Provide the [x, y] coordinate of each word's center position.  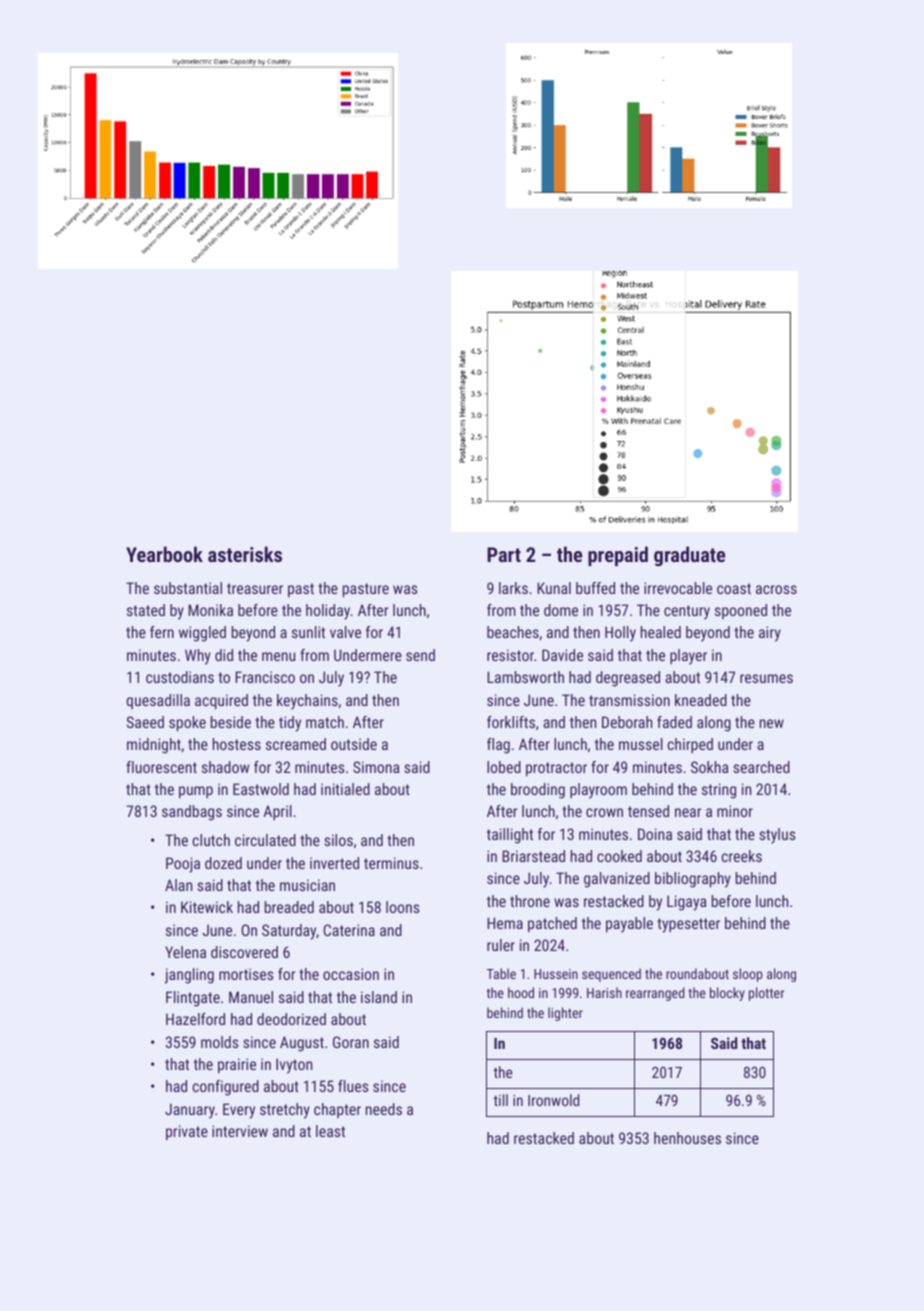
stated [146, 610]
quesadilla [158, 701]
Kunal [554, 588]
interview [240, 1131]
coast [734, 588]
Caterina [349, 930]
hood [521, 992]
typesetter [688, 925]
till [500, 1100]
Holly [620, 634]
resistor [510, 655]
